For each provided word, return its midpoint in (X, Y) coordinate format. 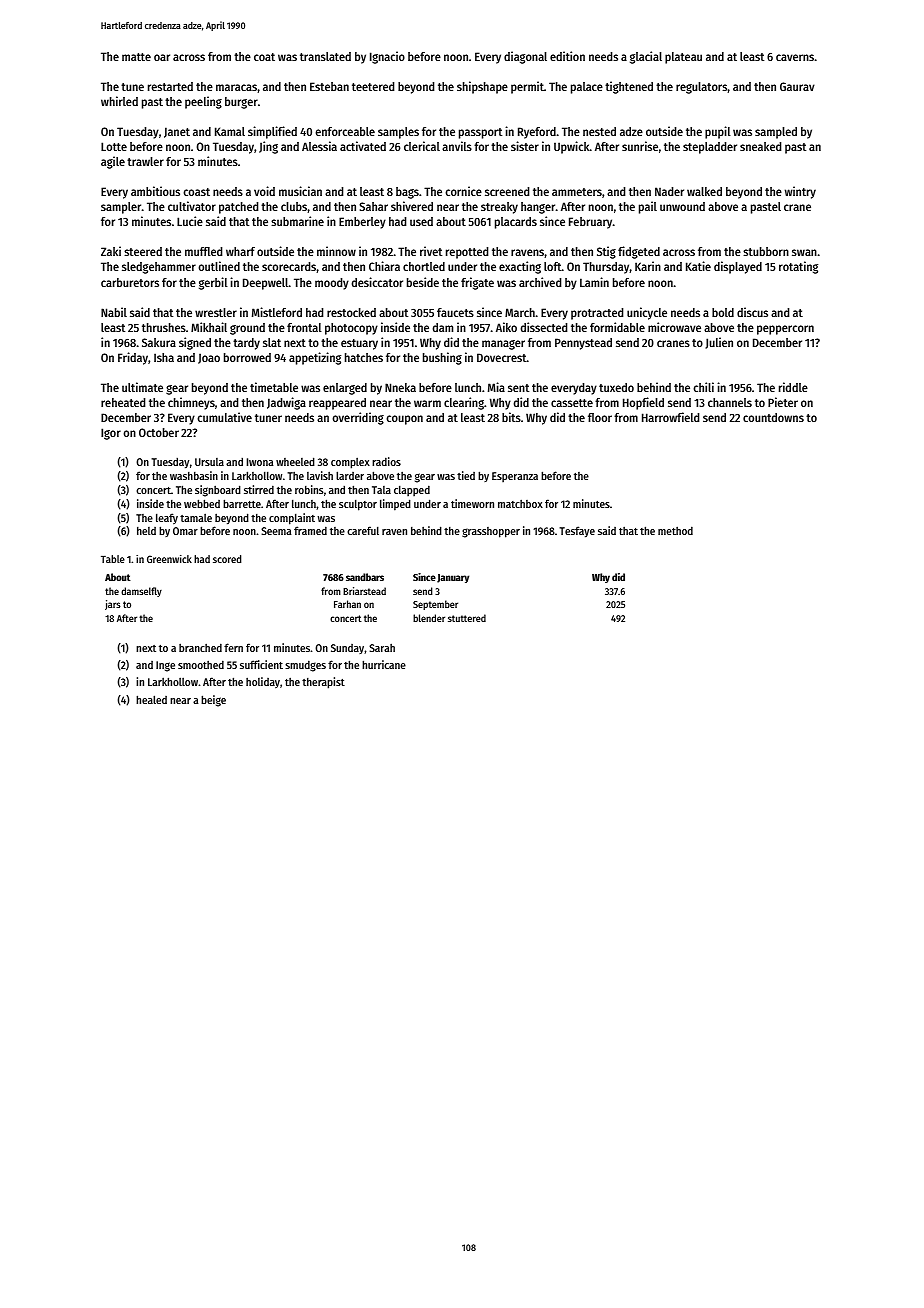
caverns (795, 57)
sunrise (640, 146)
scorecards (289, 266)
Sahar (373, 206)
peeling (203, 102)
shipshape (482, 87)
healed (151, 699)
